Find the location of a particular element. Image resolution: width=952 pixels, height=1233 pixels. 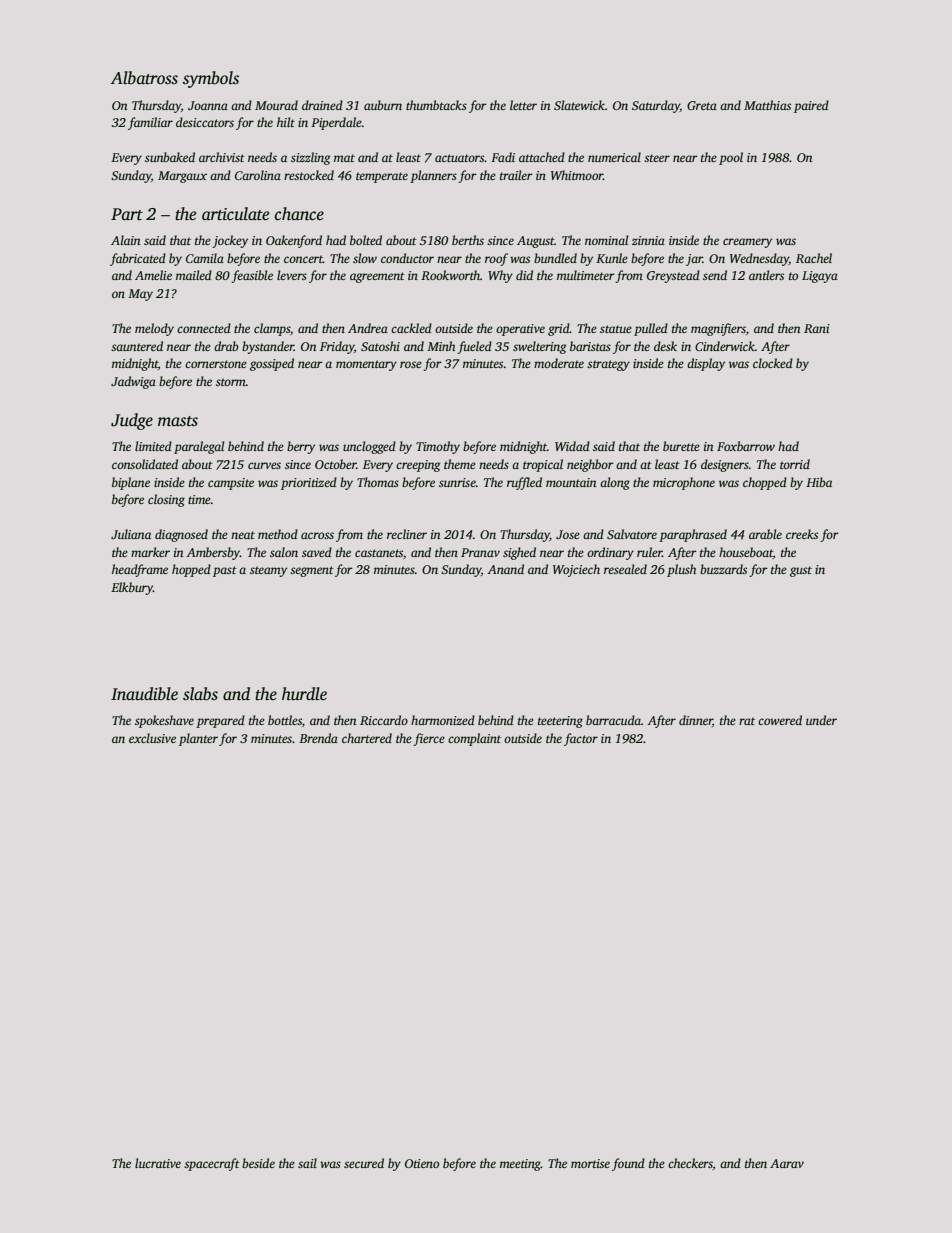

factor is located at coordinates (581, 739).
